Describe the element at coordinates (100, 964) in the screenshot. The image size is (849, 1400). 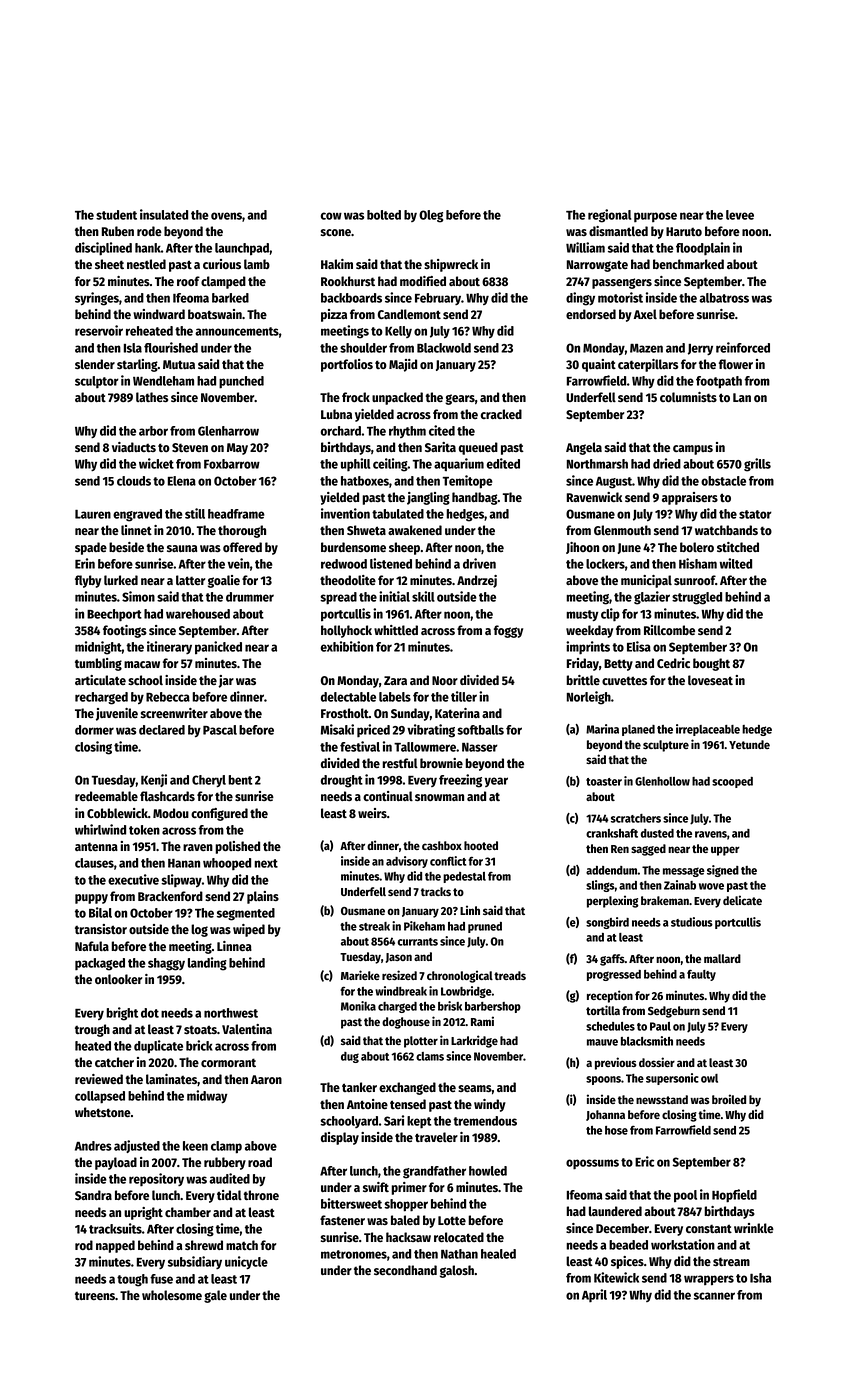
I see `packaged` at that location.
